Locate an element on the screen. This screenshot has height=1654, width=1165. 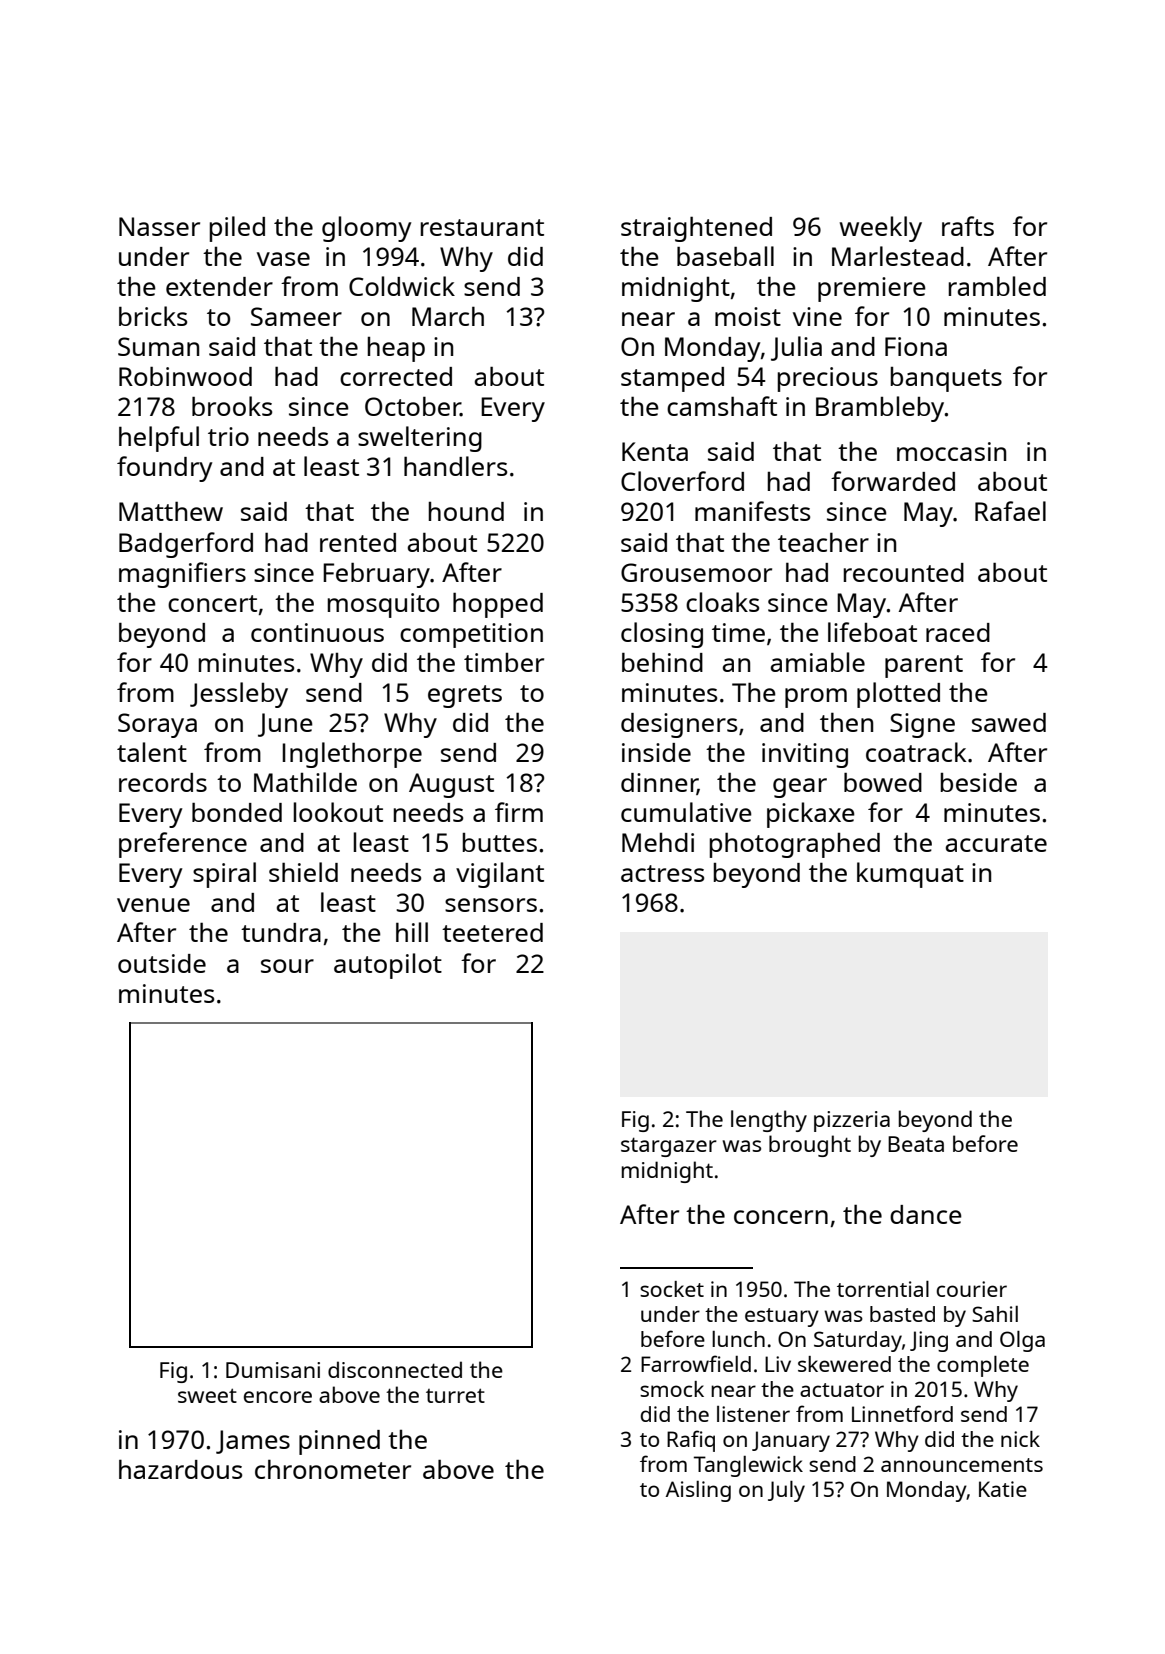
raced is located at coordinates (958, 632).
